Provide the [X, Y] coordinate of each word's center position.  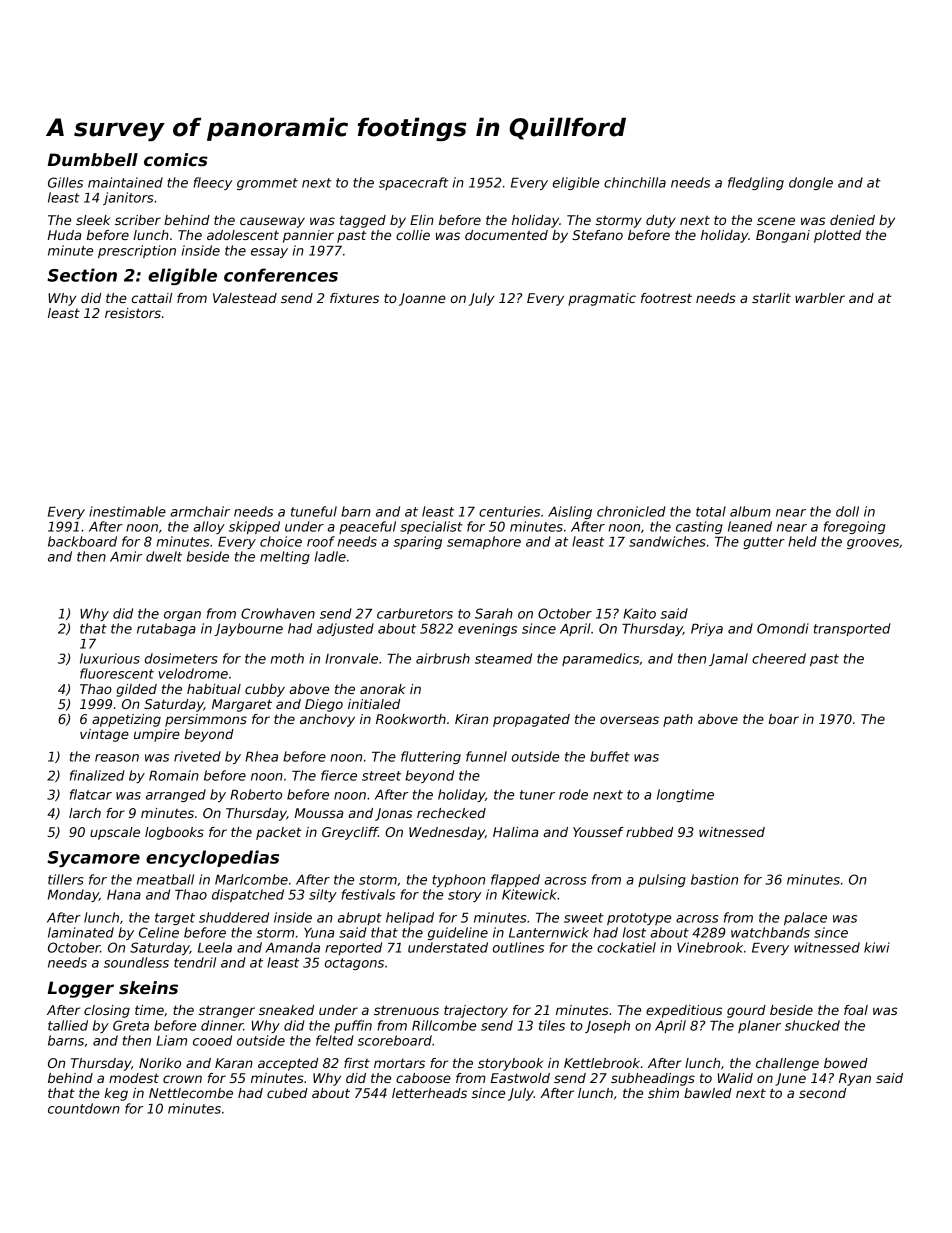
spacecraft [414, 183]
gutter [764, 543]
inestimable [127, 511]
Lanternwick [549, 932]
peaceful [367, 527]
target [175, 919]
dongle [811, 183]
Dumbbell [93, 160]
